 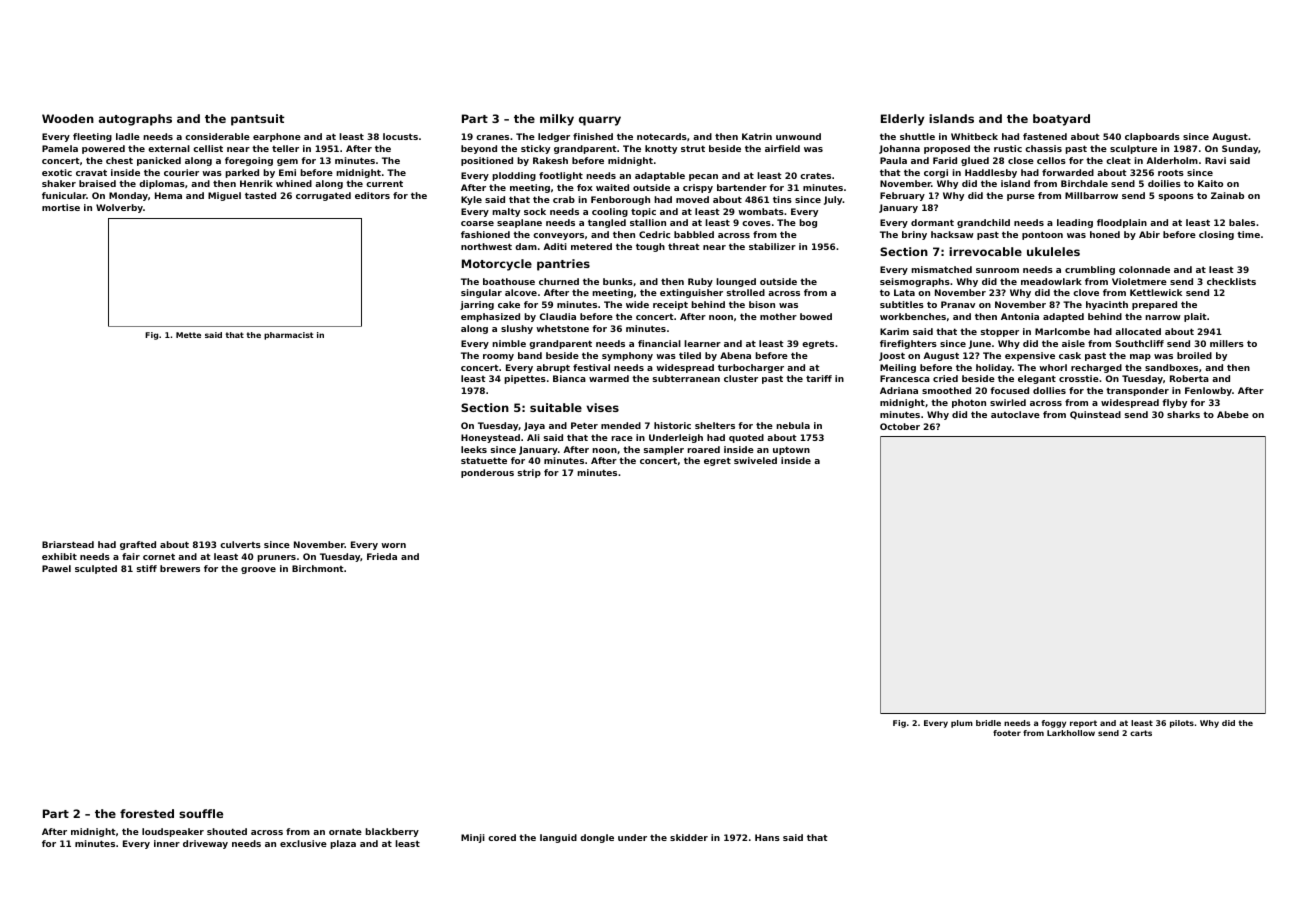 I want to click on plum, so click(x=962, y=724).
